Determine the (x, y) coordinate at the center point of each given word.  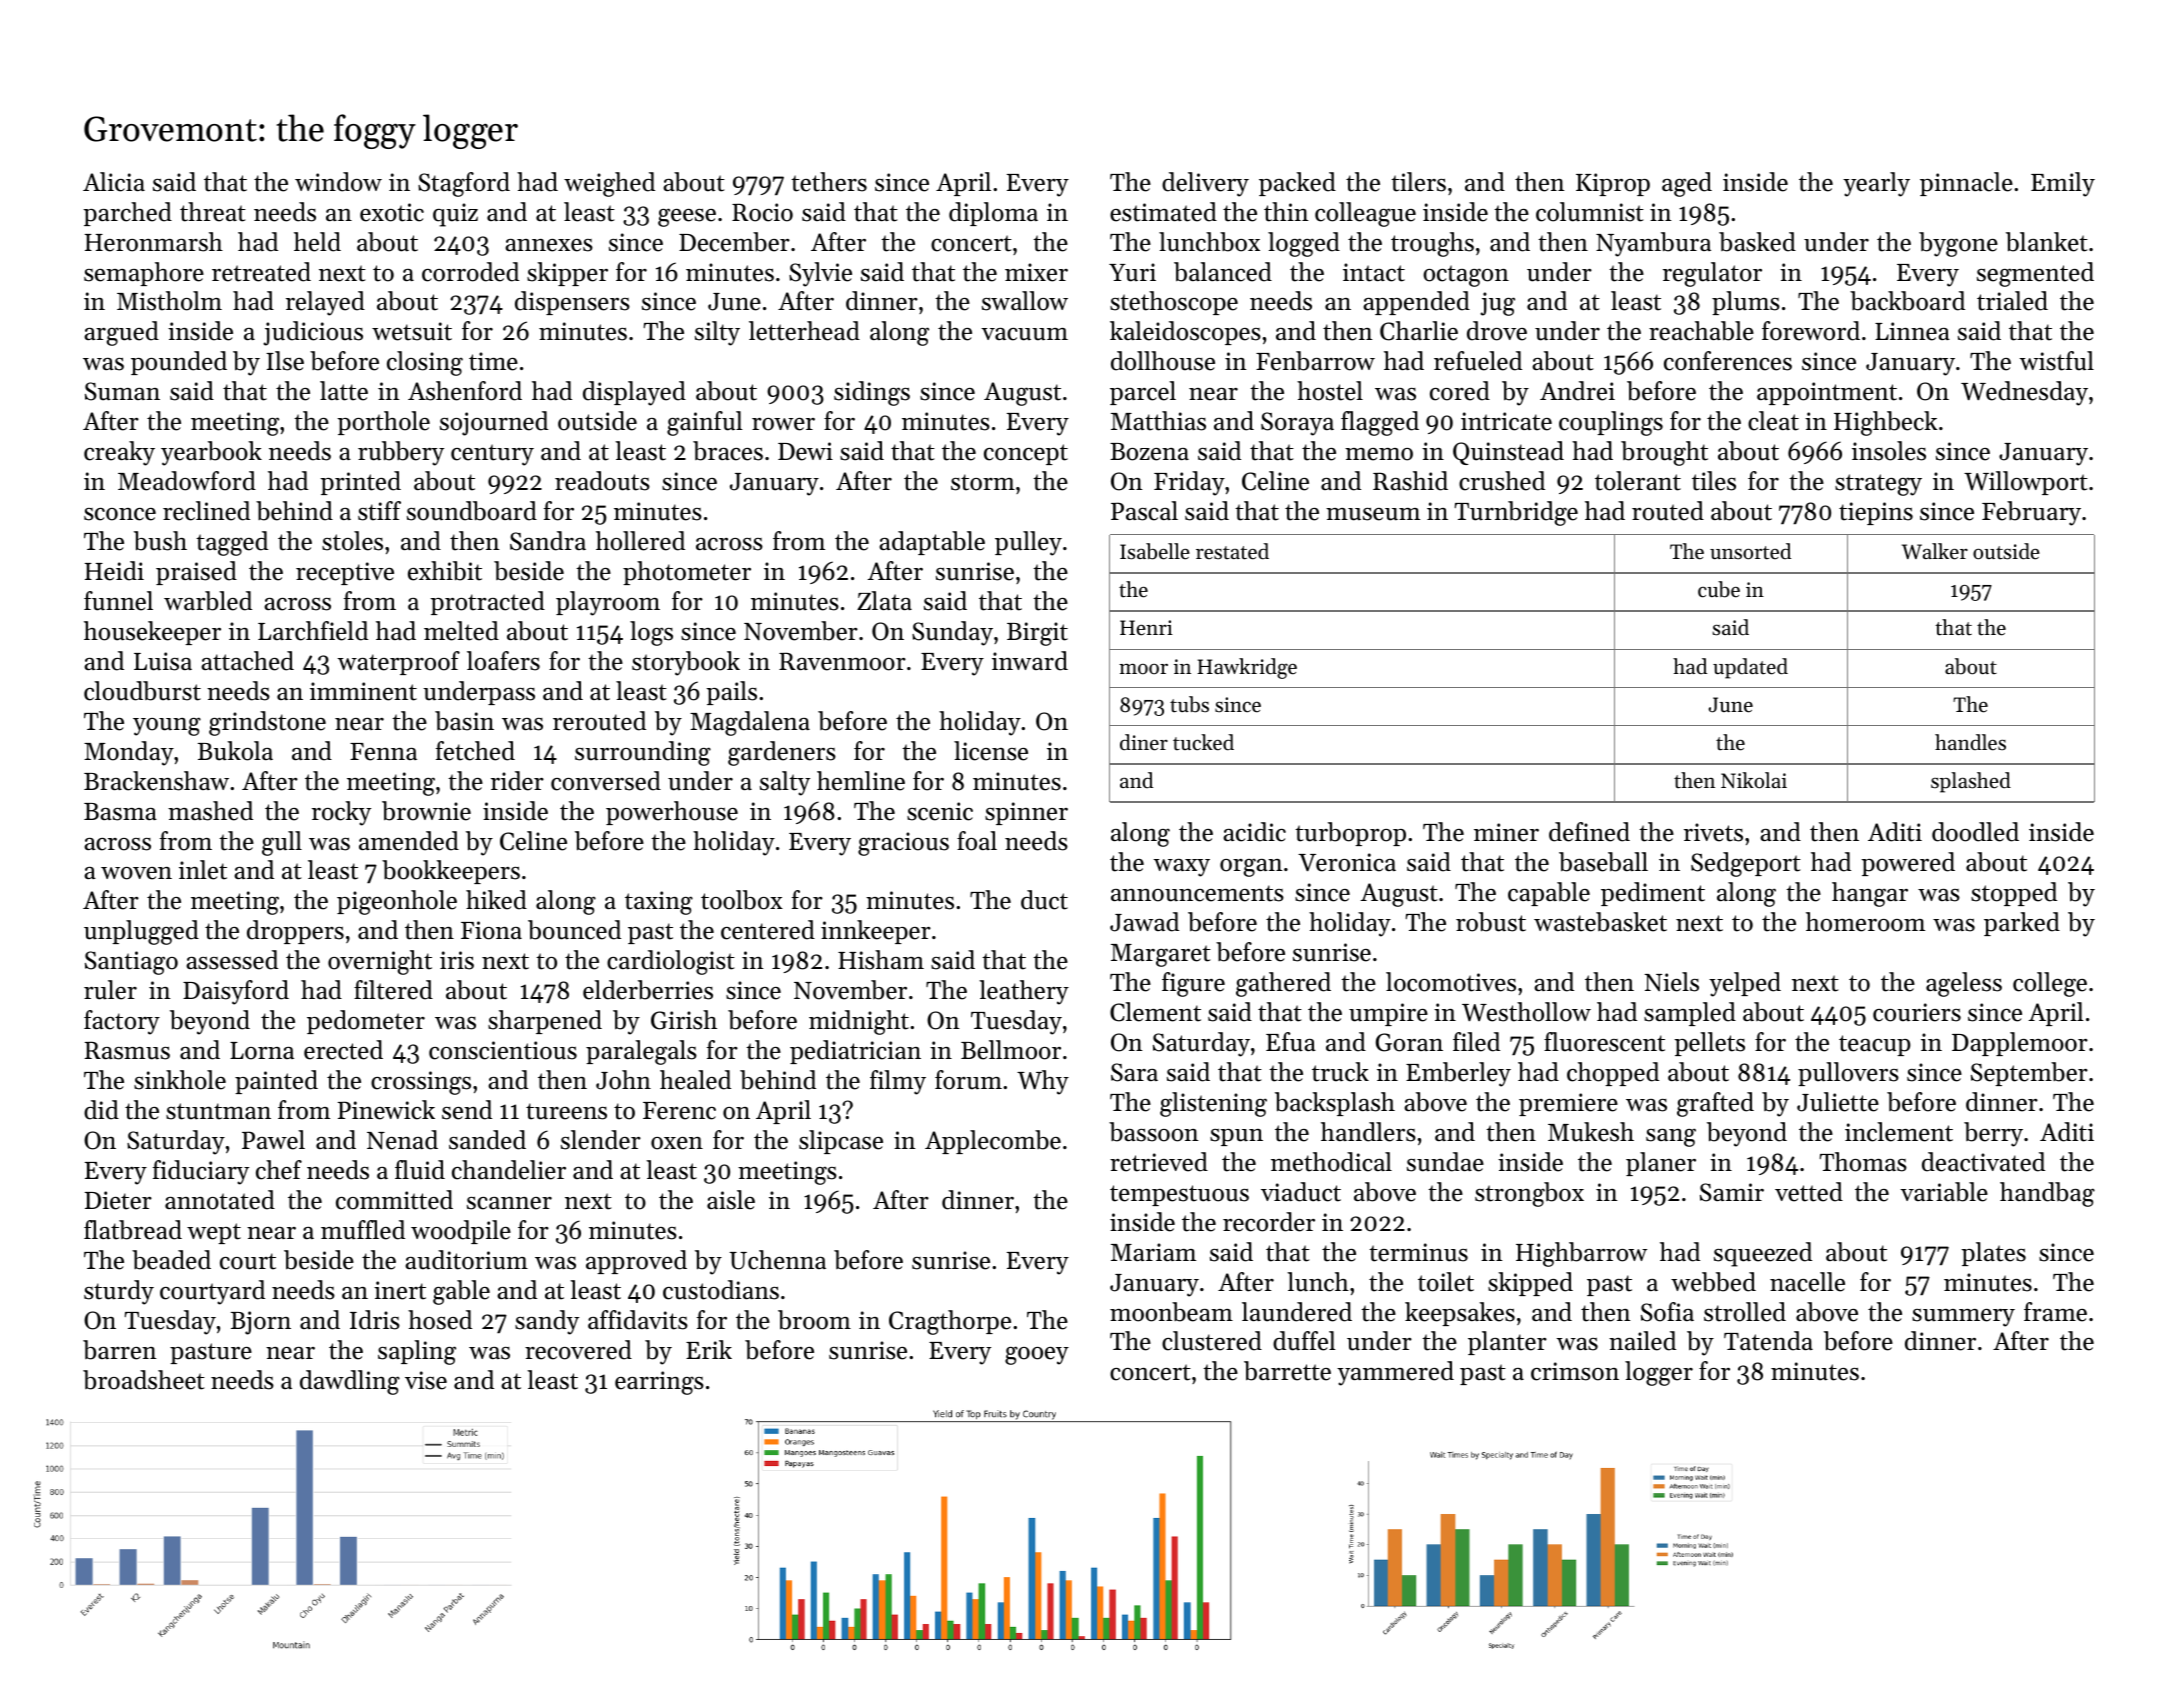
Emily (2063, 184)
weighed (609, 184)
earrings (659, 1383)
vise (426, 1380)
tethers (829, 182)
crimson (1575, 1371)
